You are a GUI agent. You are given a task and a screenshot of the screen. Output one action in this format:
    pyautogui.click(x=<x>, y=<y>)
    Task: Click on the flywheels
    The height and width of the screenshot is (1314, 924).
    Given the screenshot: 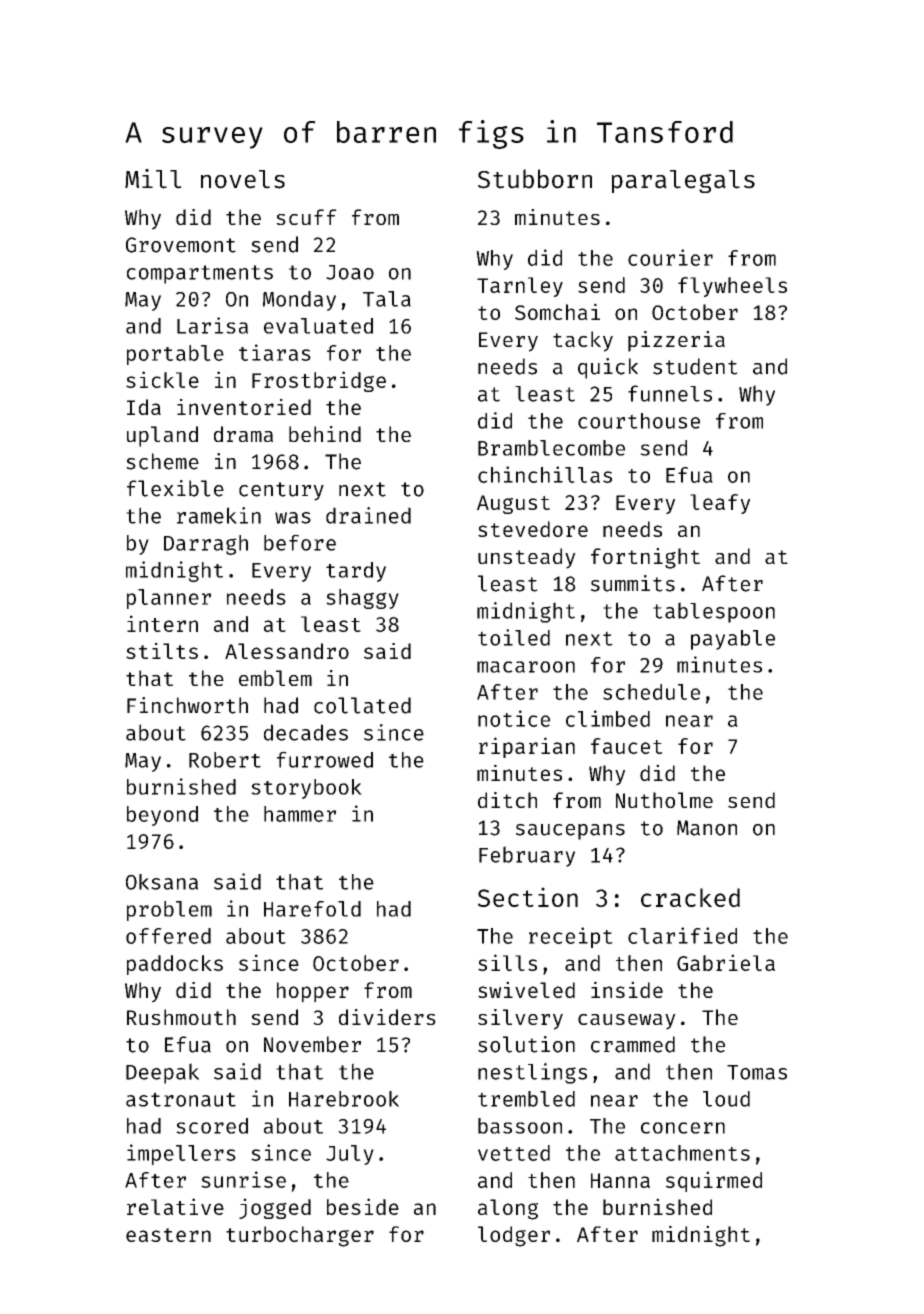 What is the action you would take?
    pyautogui.click(x=732, y=287)
